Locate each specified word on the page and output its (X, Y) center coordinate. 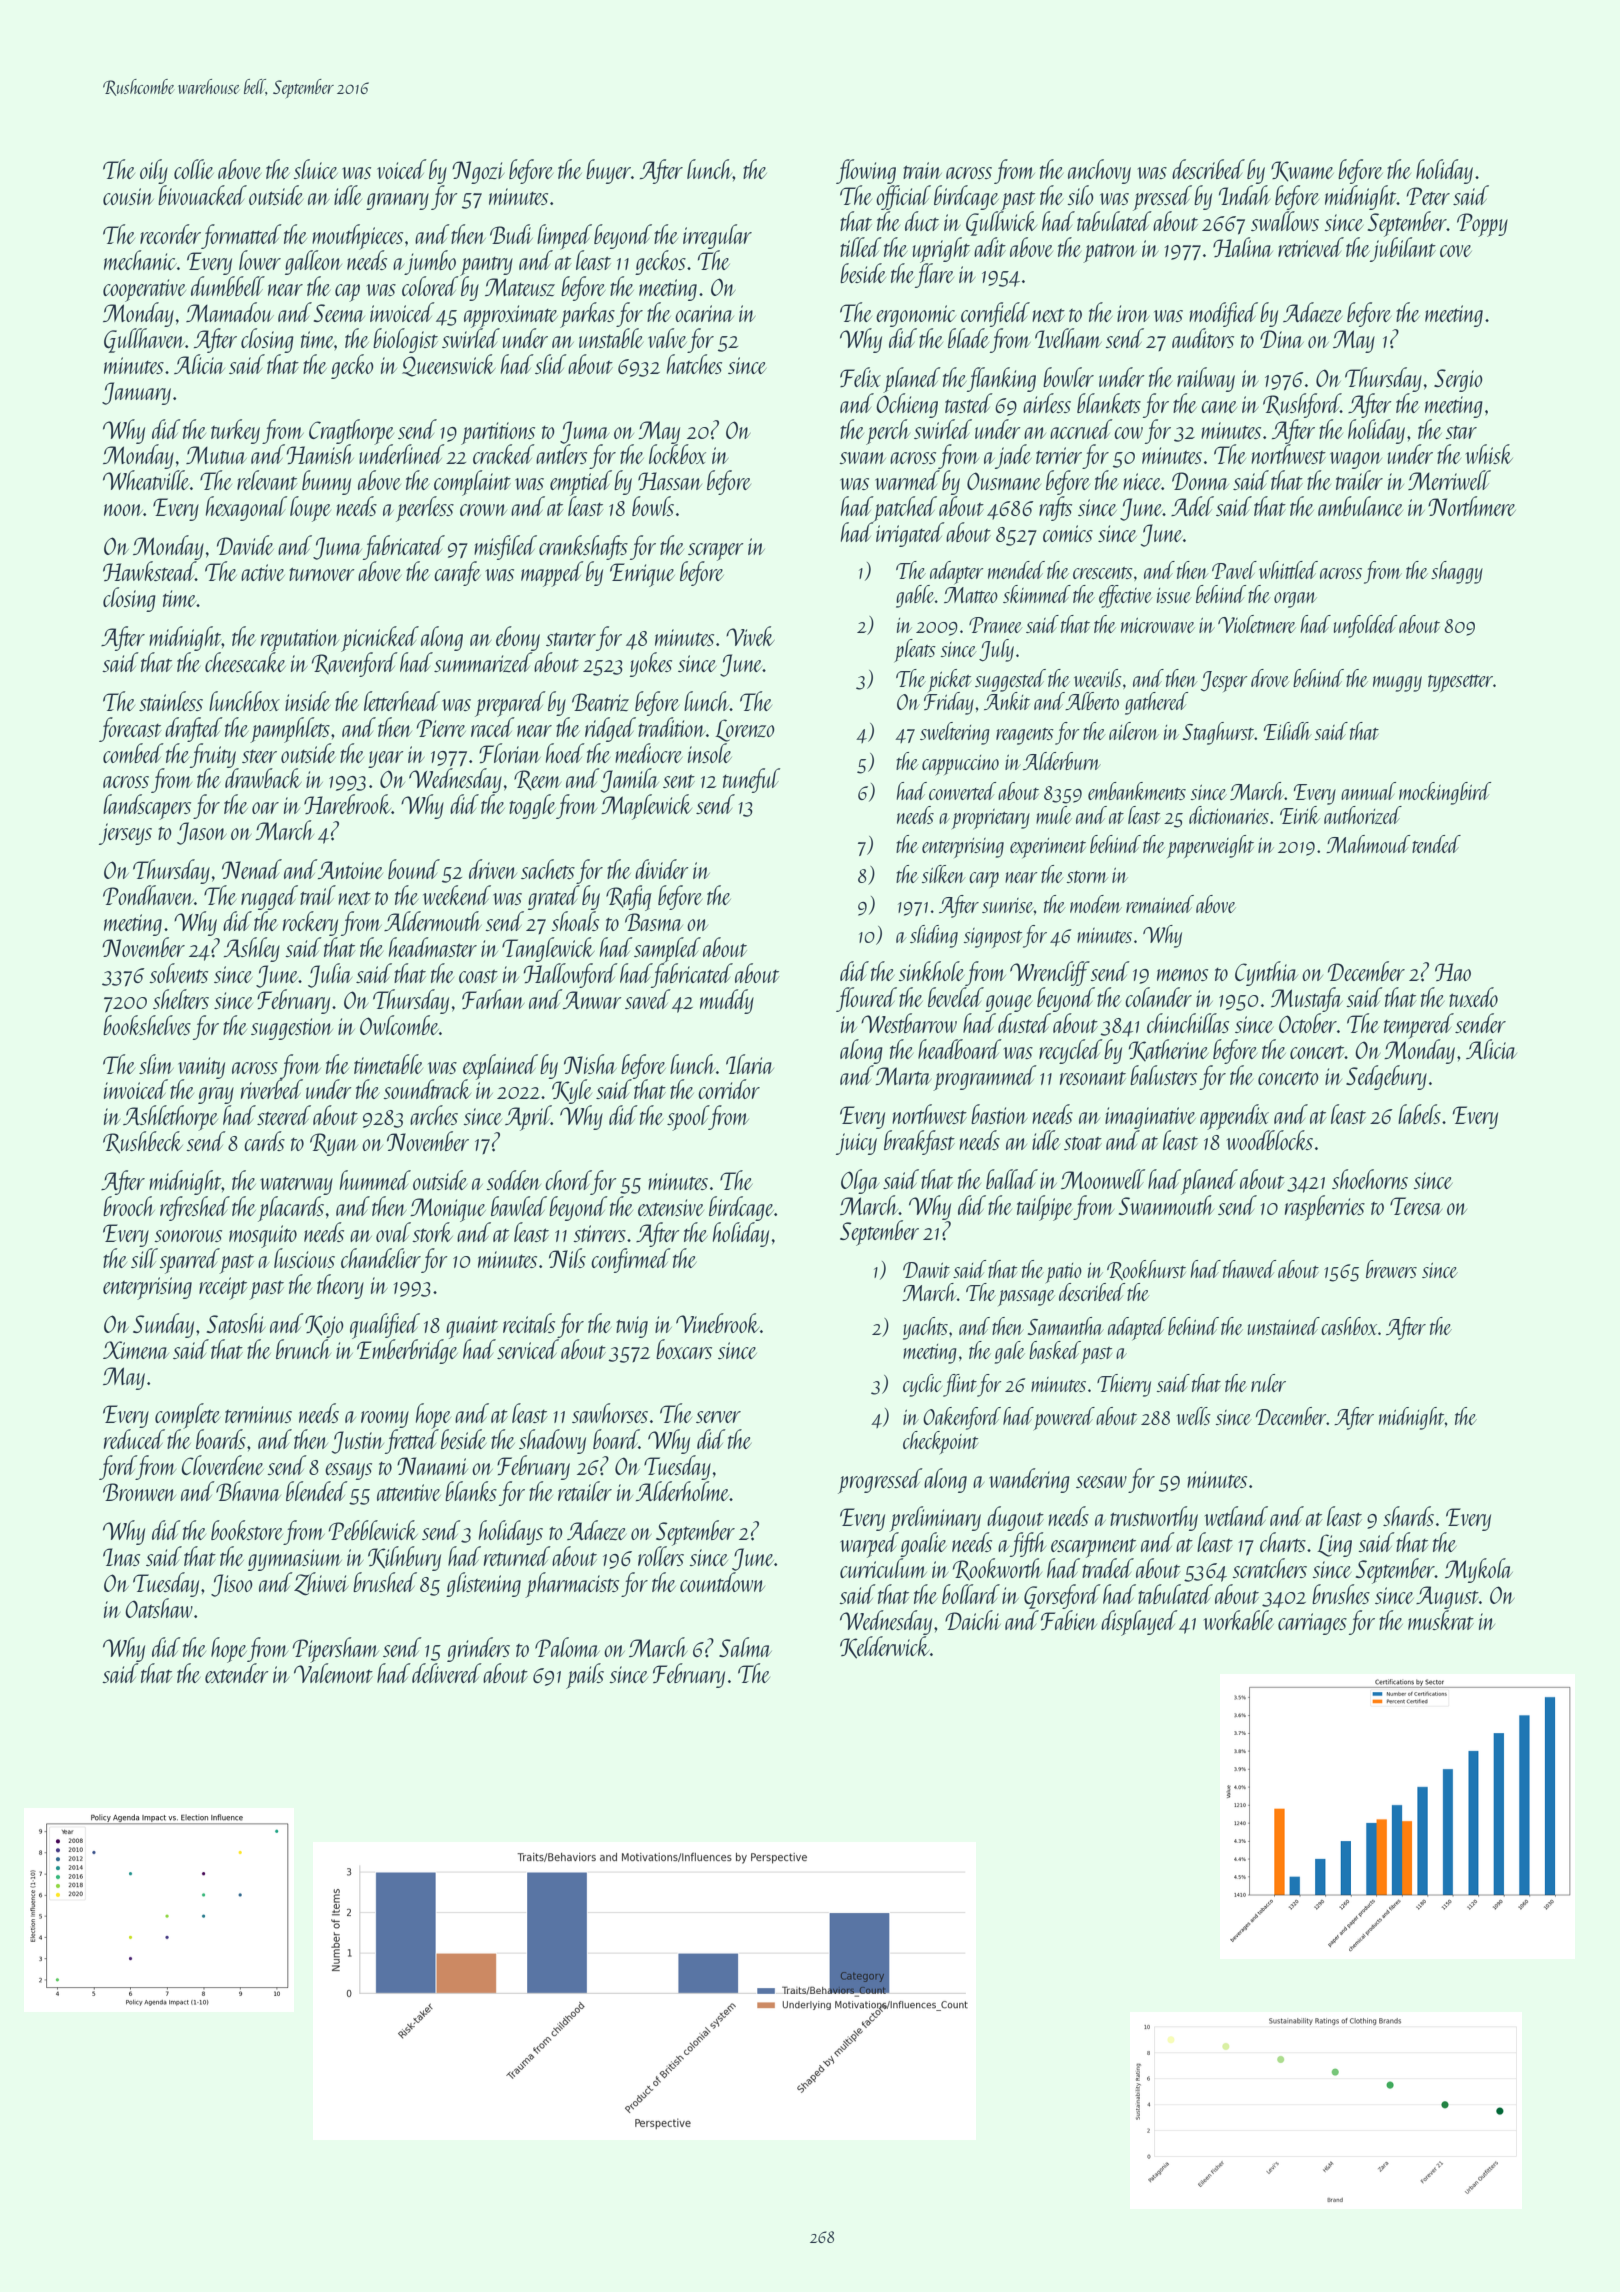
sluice (315, 169)
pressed (1162, 198)
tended (1436, 844)
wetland (1236, 1516)
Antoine (350, 870)
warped (869, 1545)
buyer (608, 171)
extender (237, 1673)
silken (943, 874)
